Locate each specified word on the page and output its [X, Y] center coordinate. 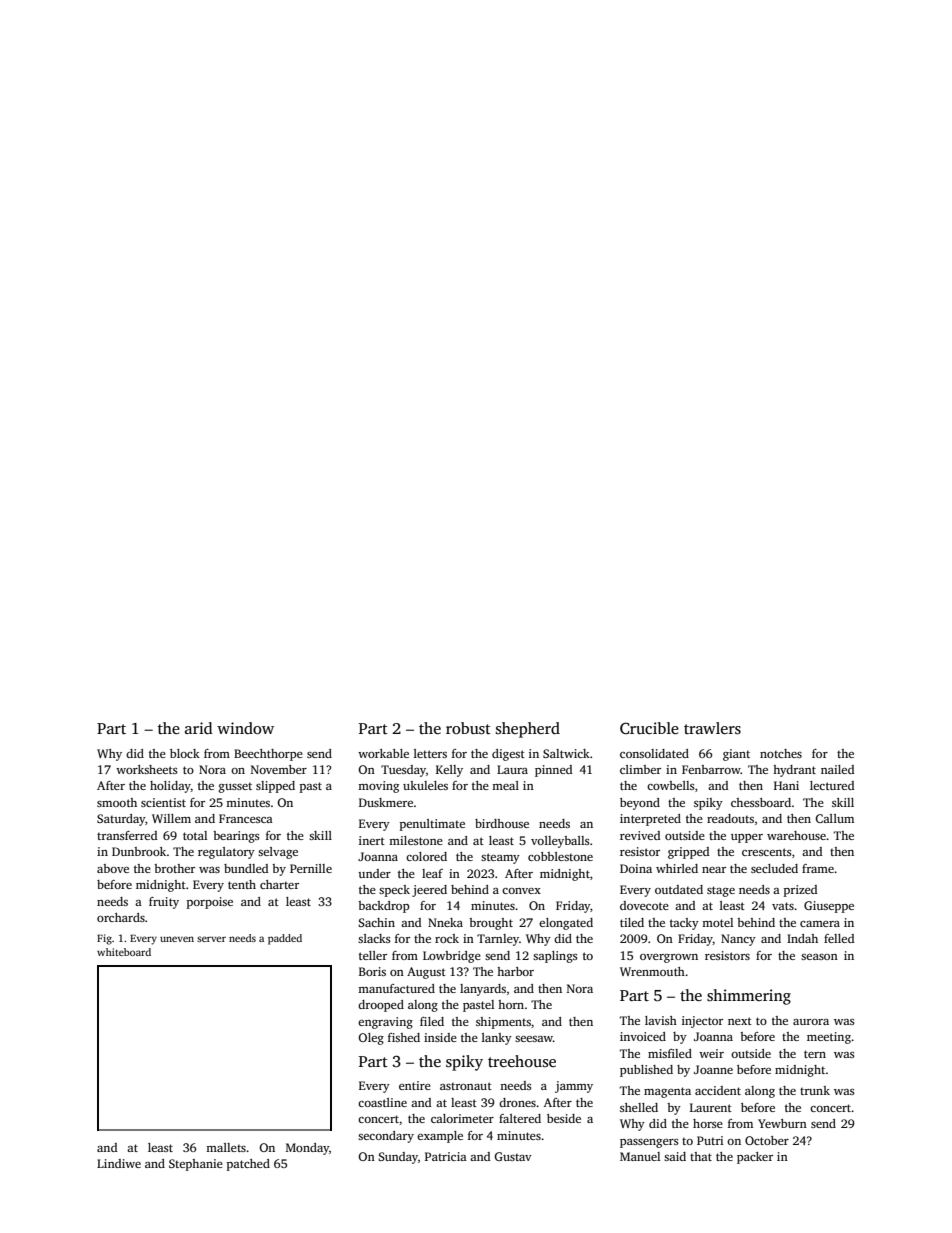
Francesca [246, 818]
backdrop [384, 907]
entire [415, 1085]
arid [199, 728]
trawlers [712, 728]
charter [279, 884]
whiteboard [124, 952]
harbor [515, 971]
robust [468, 728]
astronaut [466, 1086]
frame [818, 868]
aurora [811, 1022]
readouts [730, 818]
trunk [815, 1090]
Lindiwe [119, 1163]
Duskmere [386, 802]
